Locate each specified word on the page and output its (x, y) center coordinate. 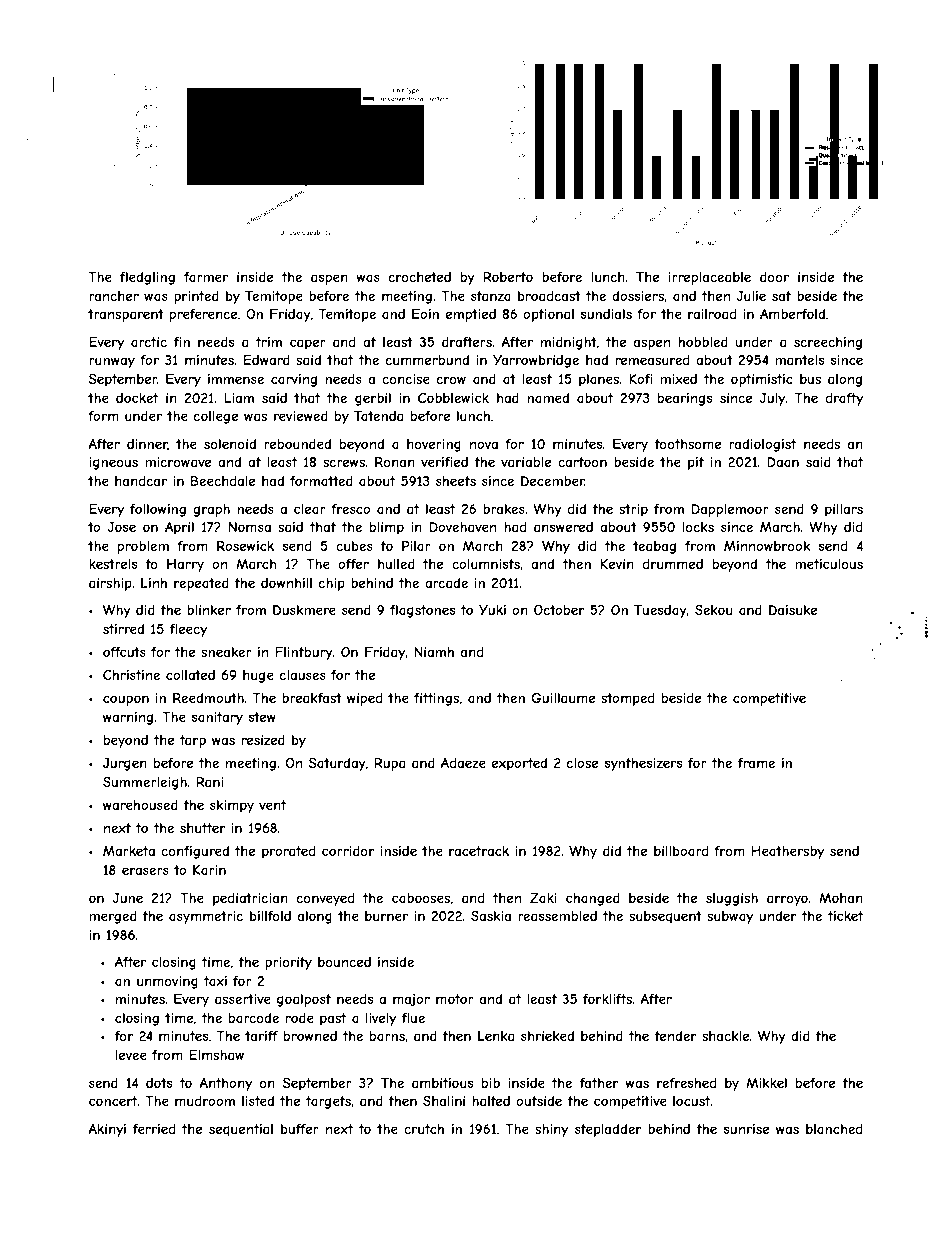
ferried (154, 1129)
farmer (206, 277)
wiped (364, 699)
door (774, 277)
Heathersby (787, 852)
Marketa (129, 851)
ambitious (442, 1083)
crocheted (420, 277)
